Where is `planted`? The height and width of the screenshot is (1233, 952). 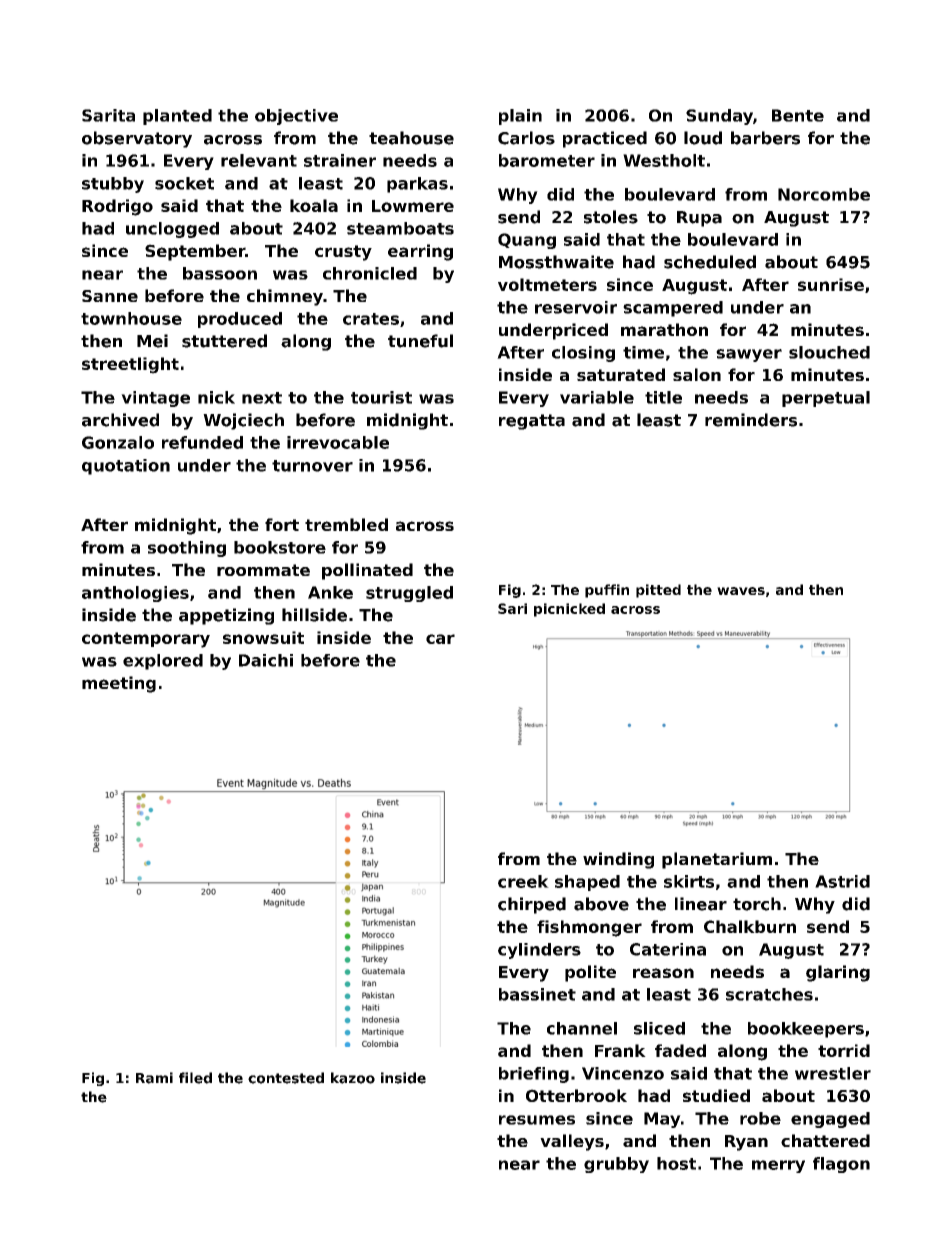 planted is located at coordinates (177, 117).
